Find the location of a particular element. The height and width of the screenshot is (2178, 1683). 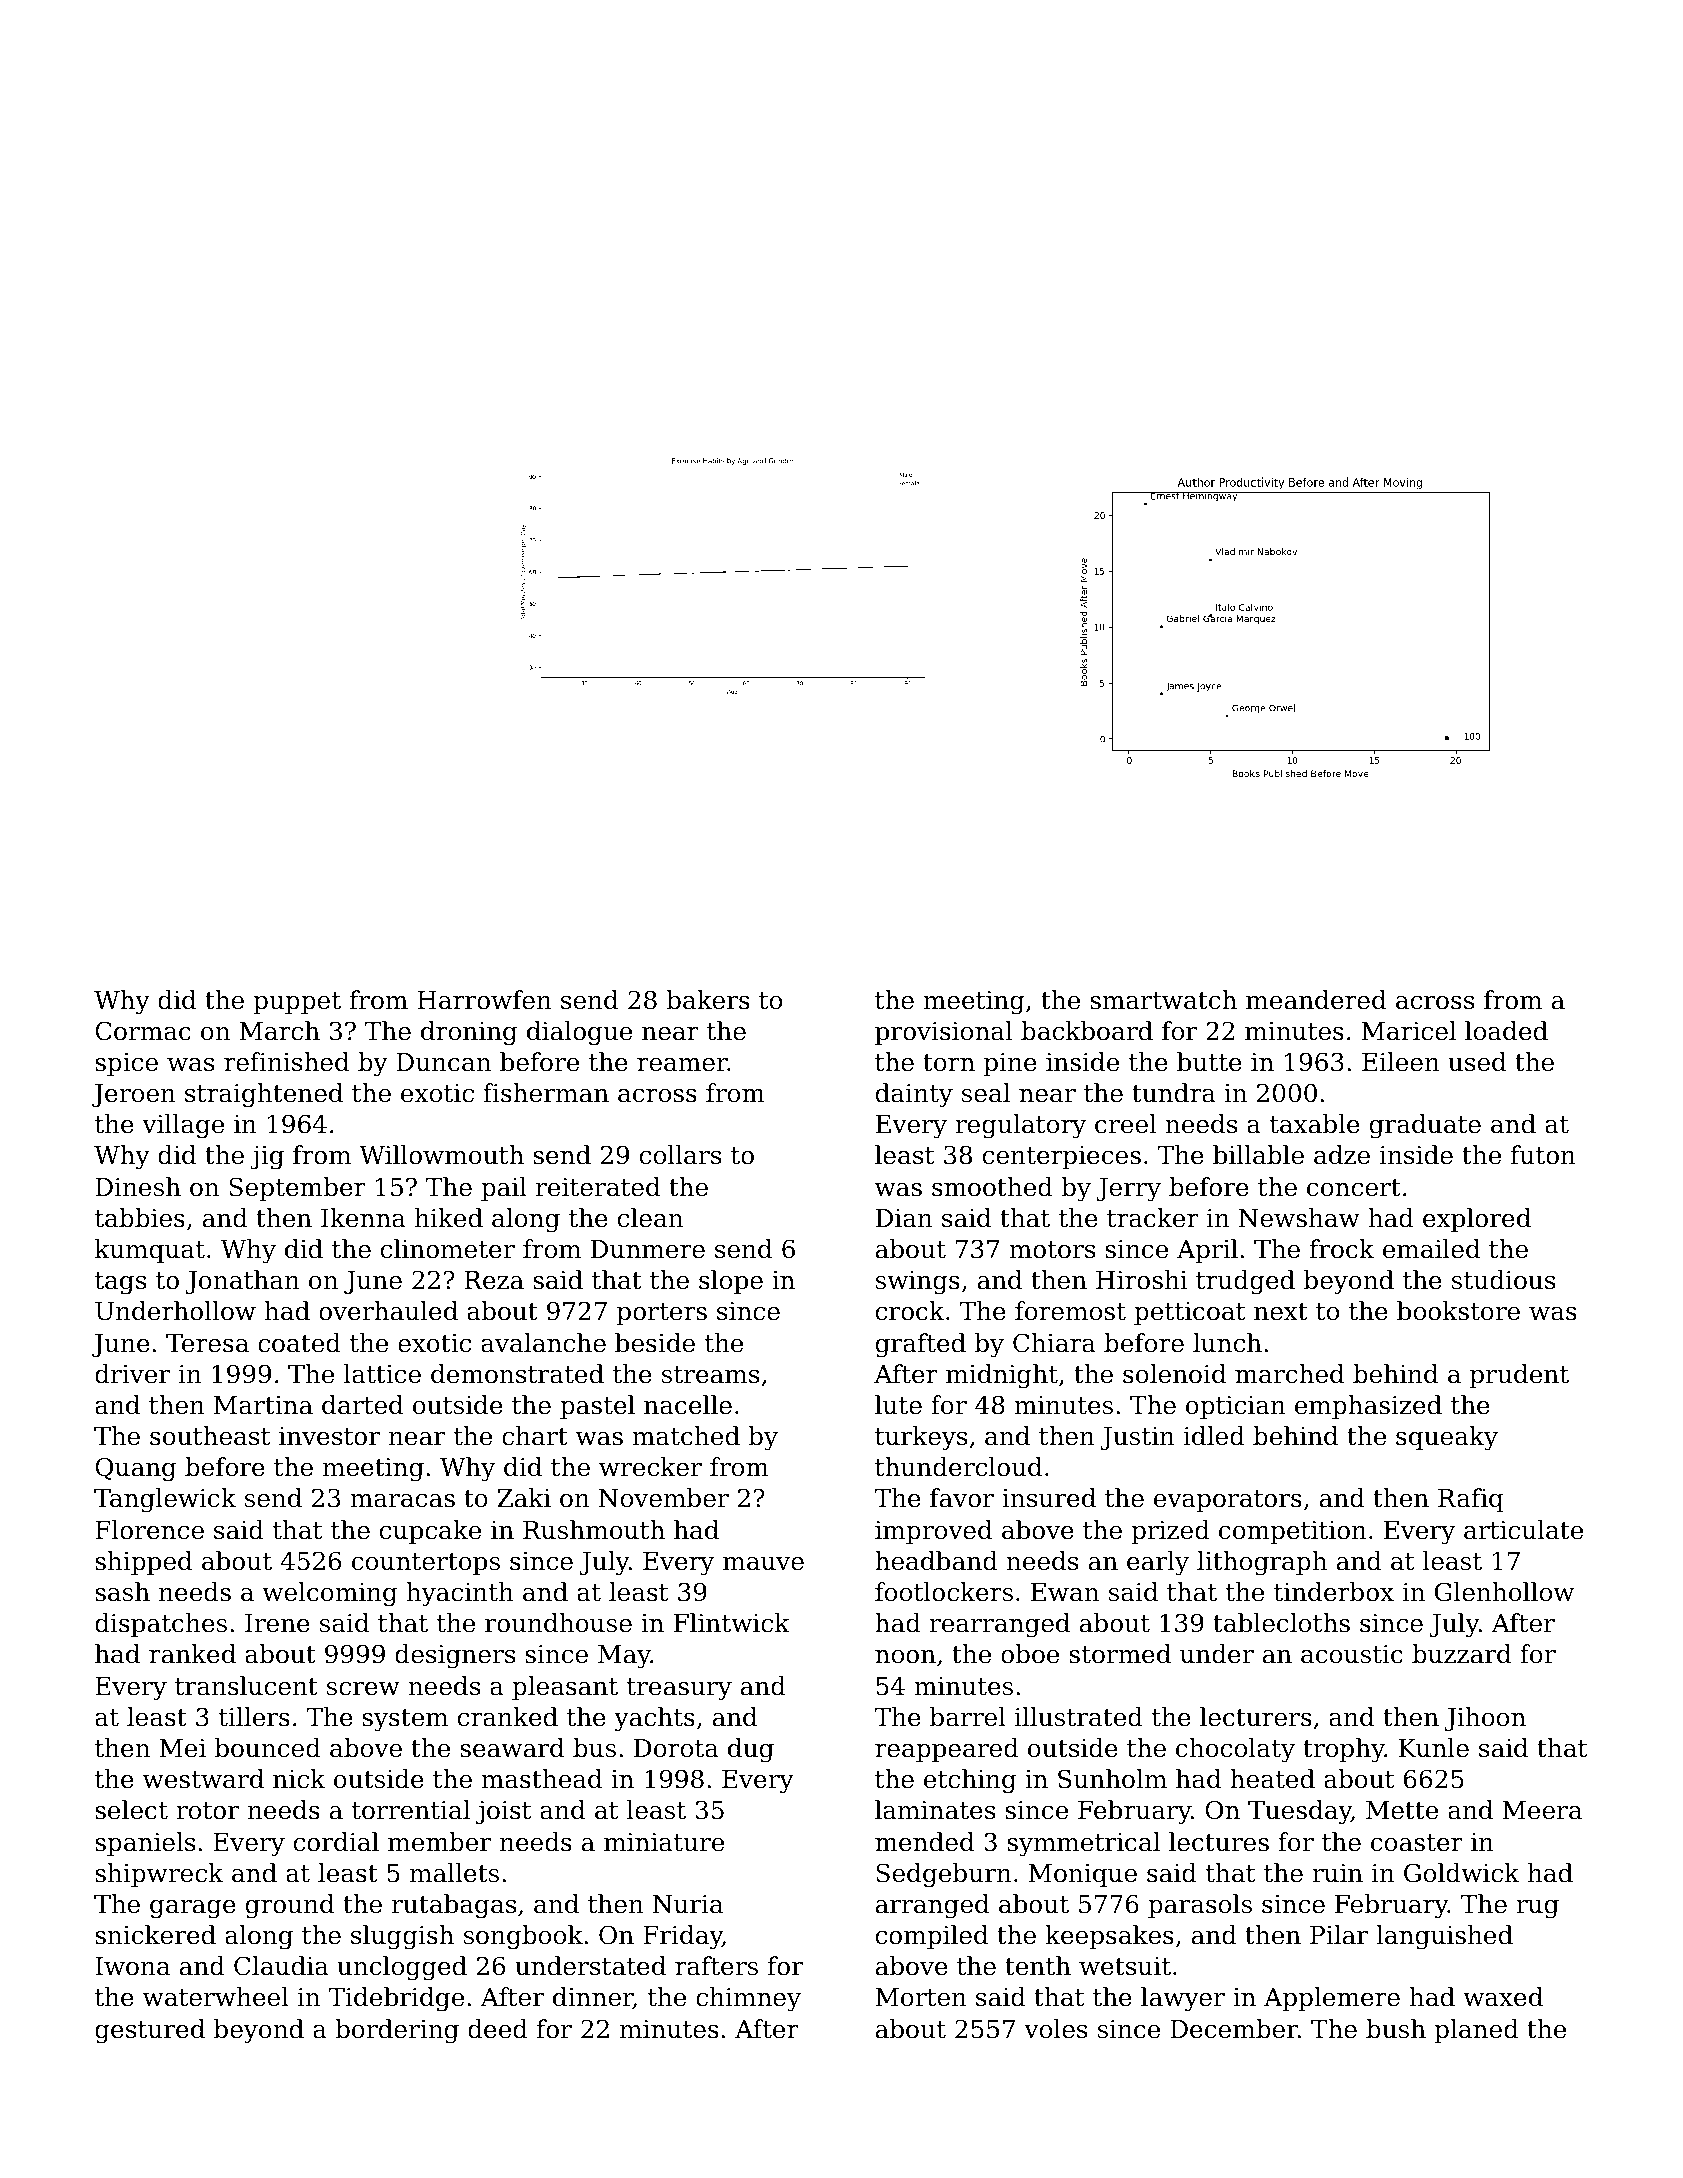

puppet is located at coordinates (297, 1003).
